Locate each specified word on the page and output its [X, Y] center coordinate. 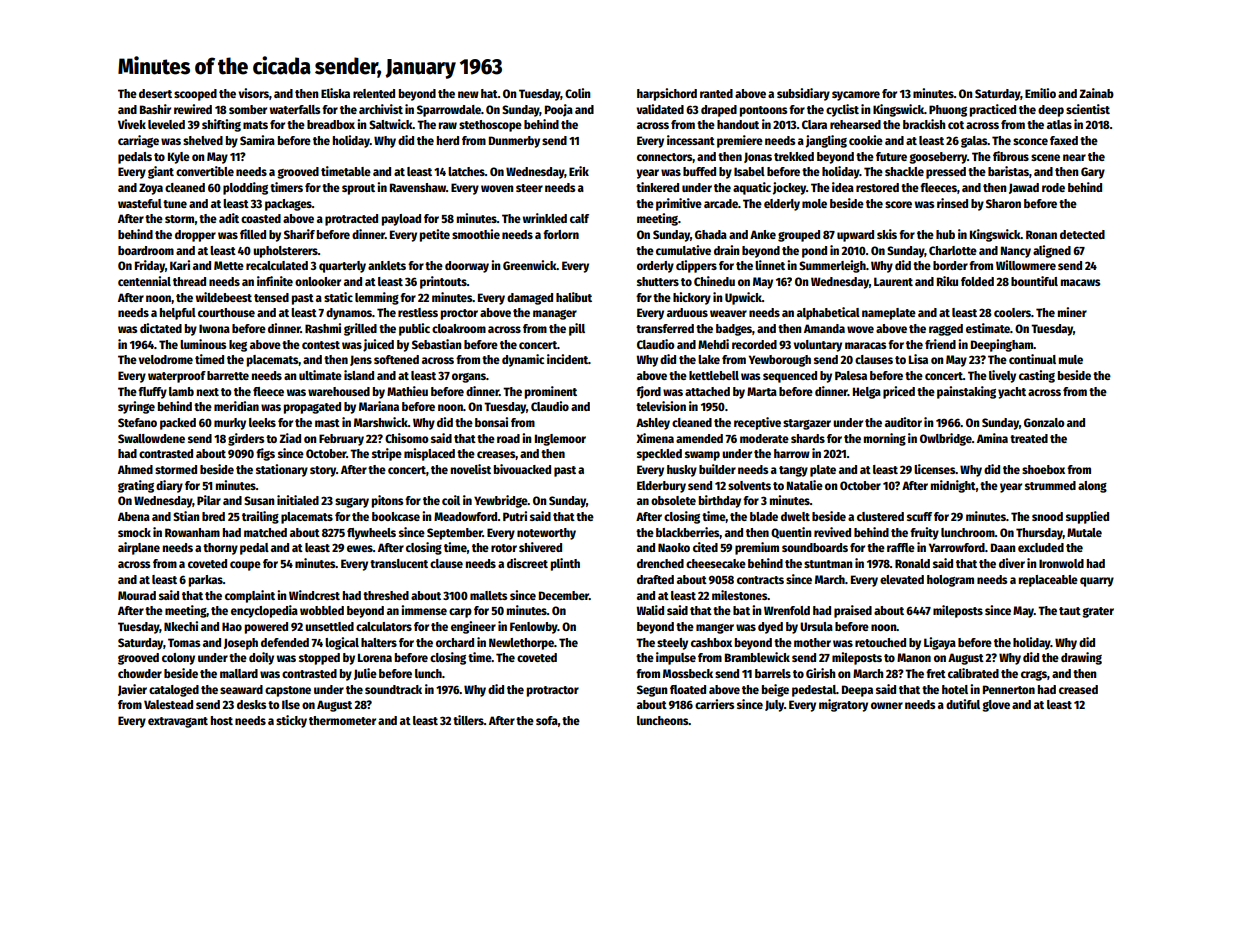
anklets [387, 265]
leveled [166, 124]
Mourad [137, 595]
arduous [687, 312]
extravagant [178, 722]
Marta [762, 391]
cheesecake [716, 563]
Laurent [893, 281]
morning [885, 439]
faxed [1064, 140]
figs [265, 454]
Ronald [912, 563]
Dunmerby [514, 142]
